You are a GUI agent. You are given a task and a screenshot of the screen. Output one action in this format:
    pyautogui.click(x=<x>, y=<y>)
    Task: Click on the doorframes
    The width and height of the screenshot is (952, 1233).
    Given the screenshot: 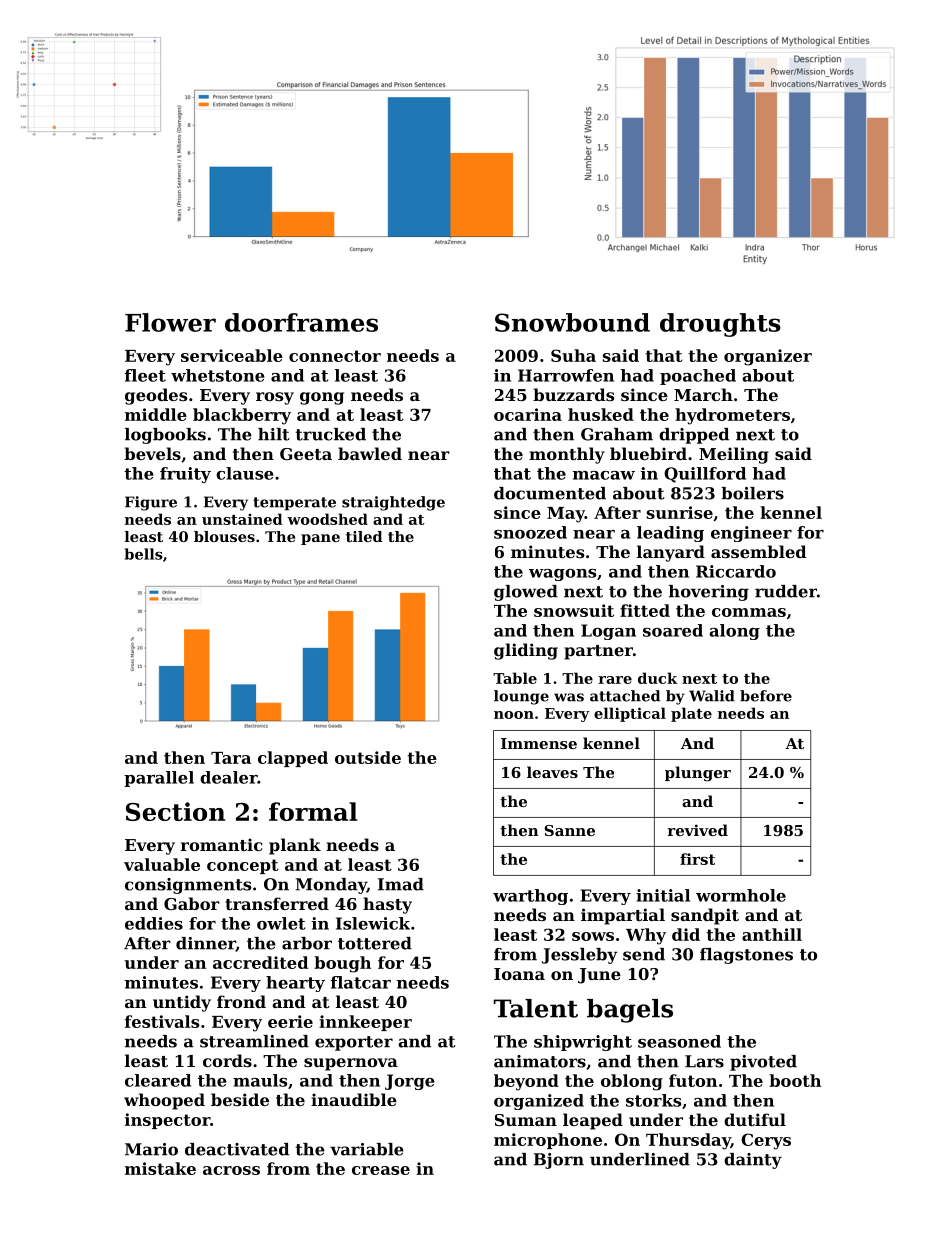 What is the action you would take?
    pyautogui.click(x=301, y=322)
